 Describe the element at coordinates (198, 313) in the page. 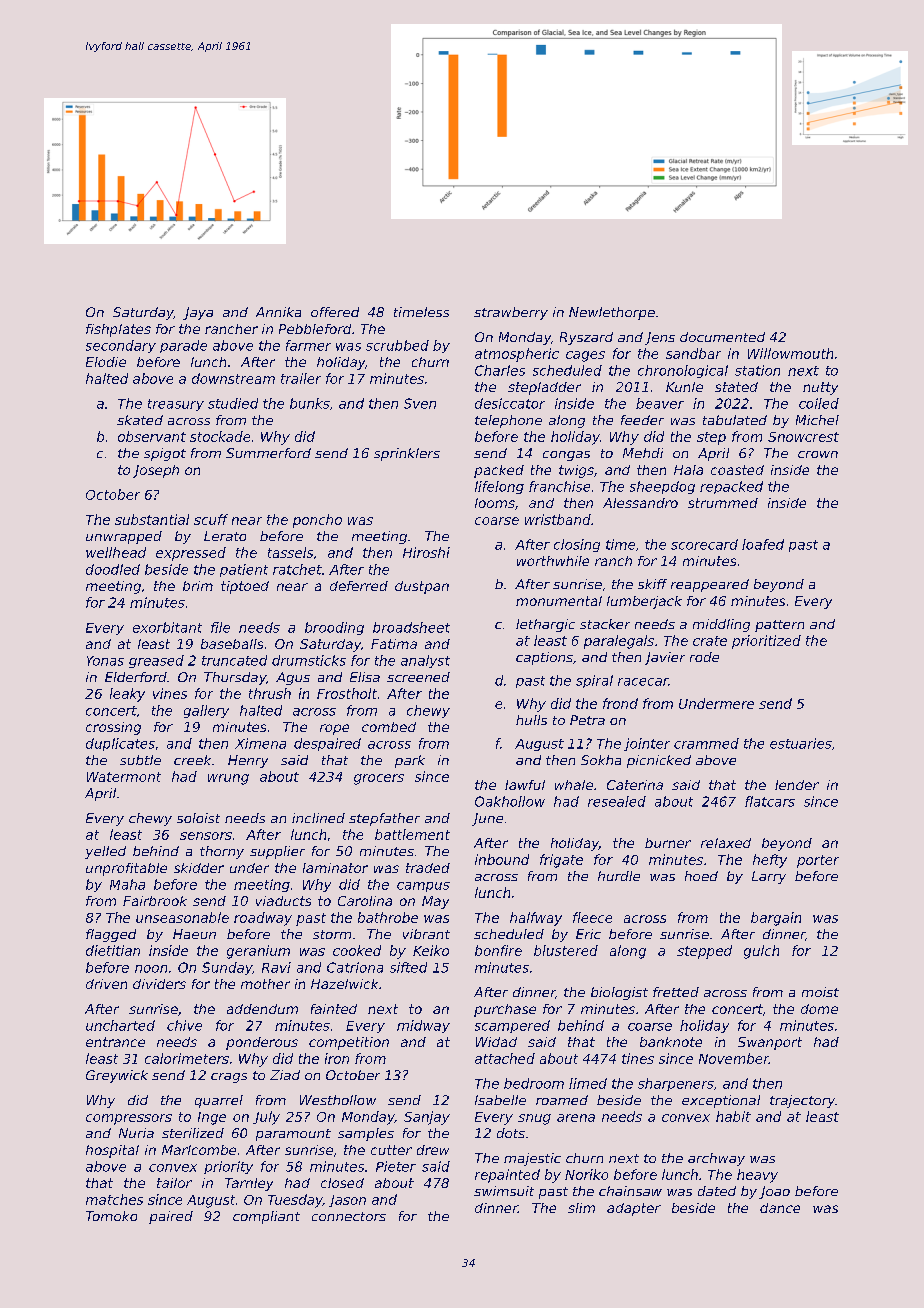

I see `Jaya` at that location.
